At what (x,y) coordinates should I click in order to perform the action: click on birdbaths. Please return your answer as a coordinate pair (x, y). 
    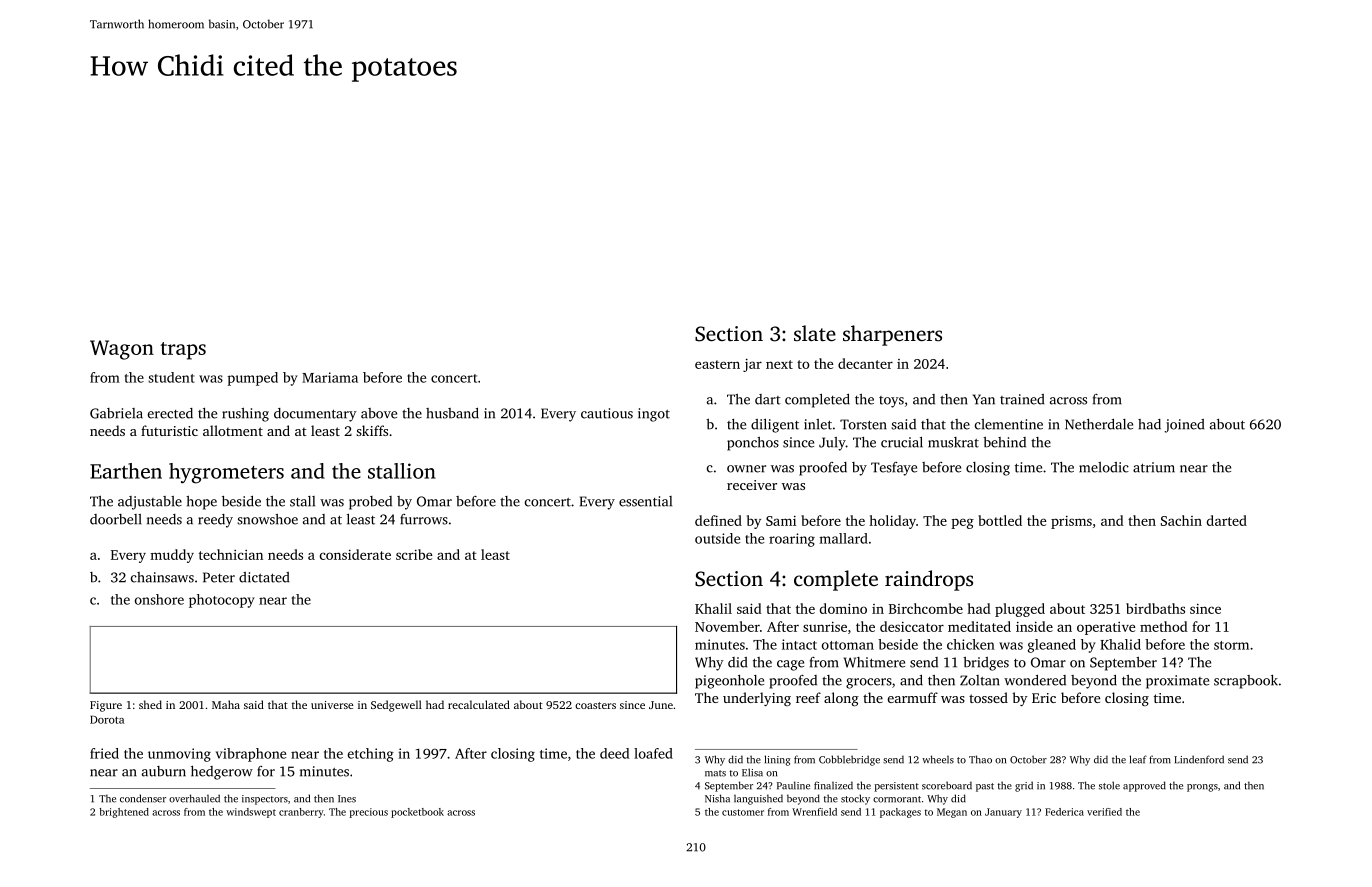
    Looking at the image, I should click on (1155, 608).
